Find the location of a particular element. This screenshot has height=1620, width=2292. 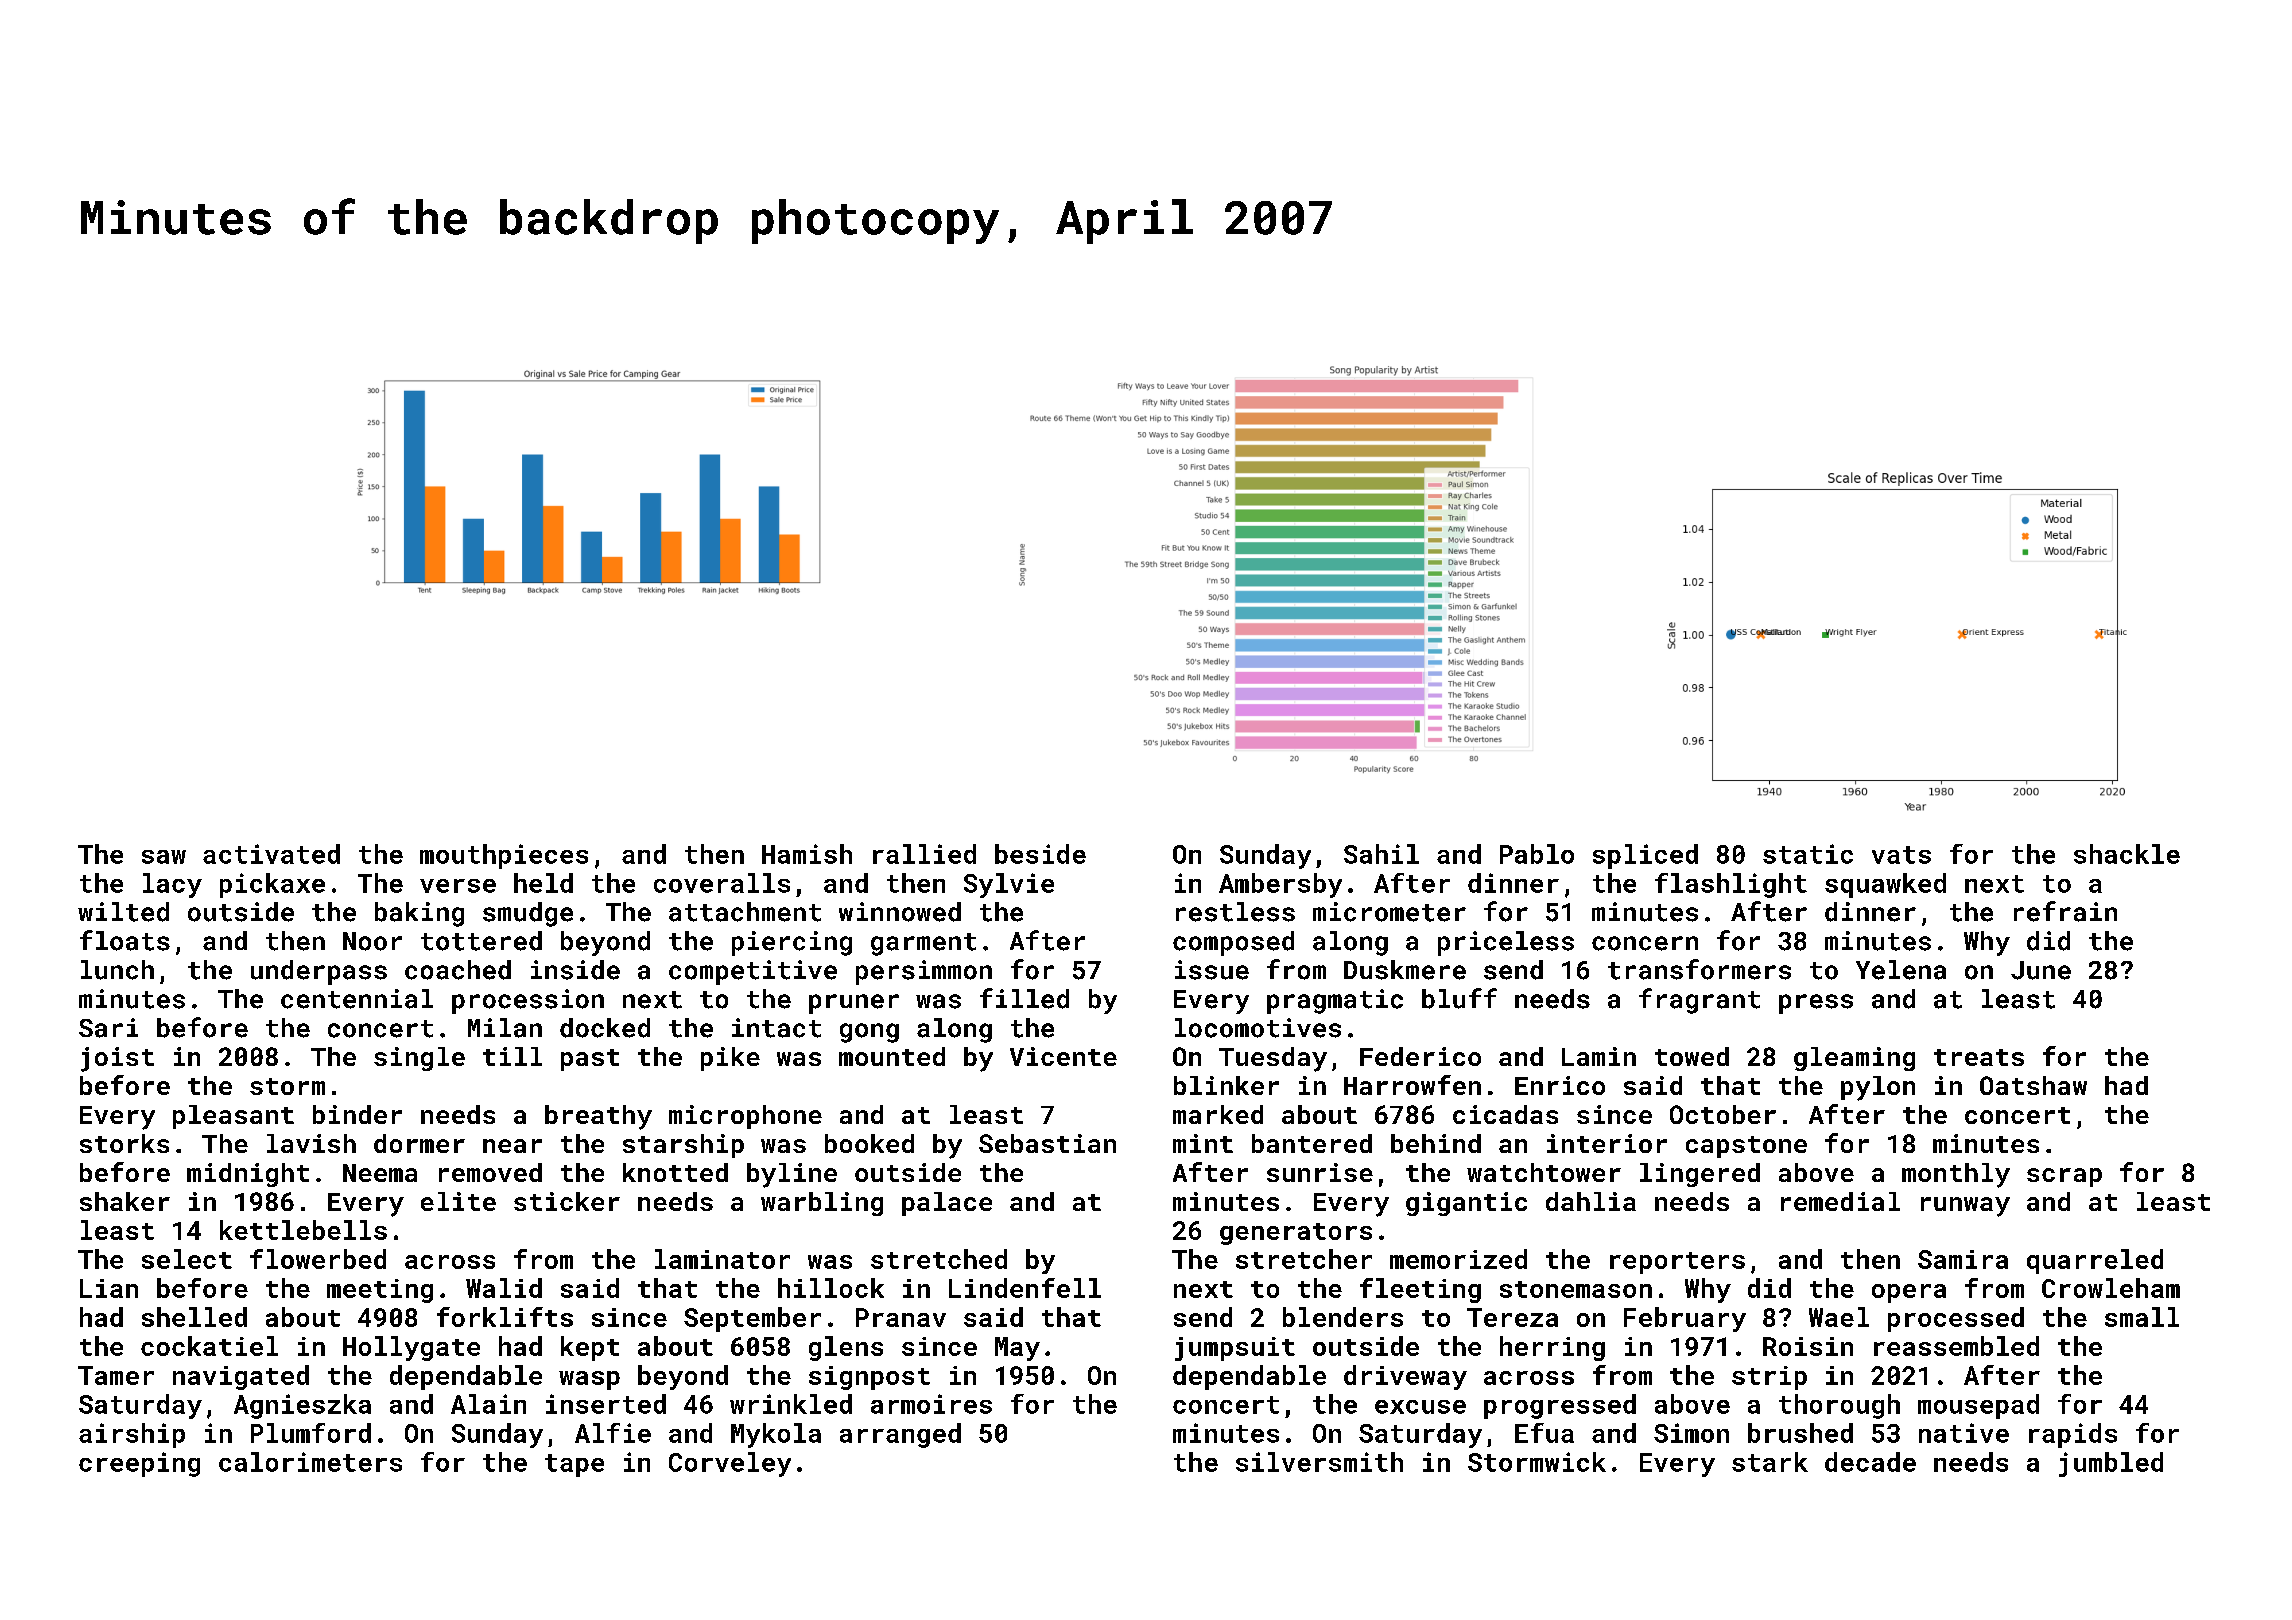

filled is located at coordinates (1024, 998).
